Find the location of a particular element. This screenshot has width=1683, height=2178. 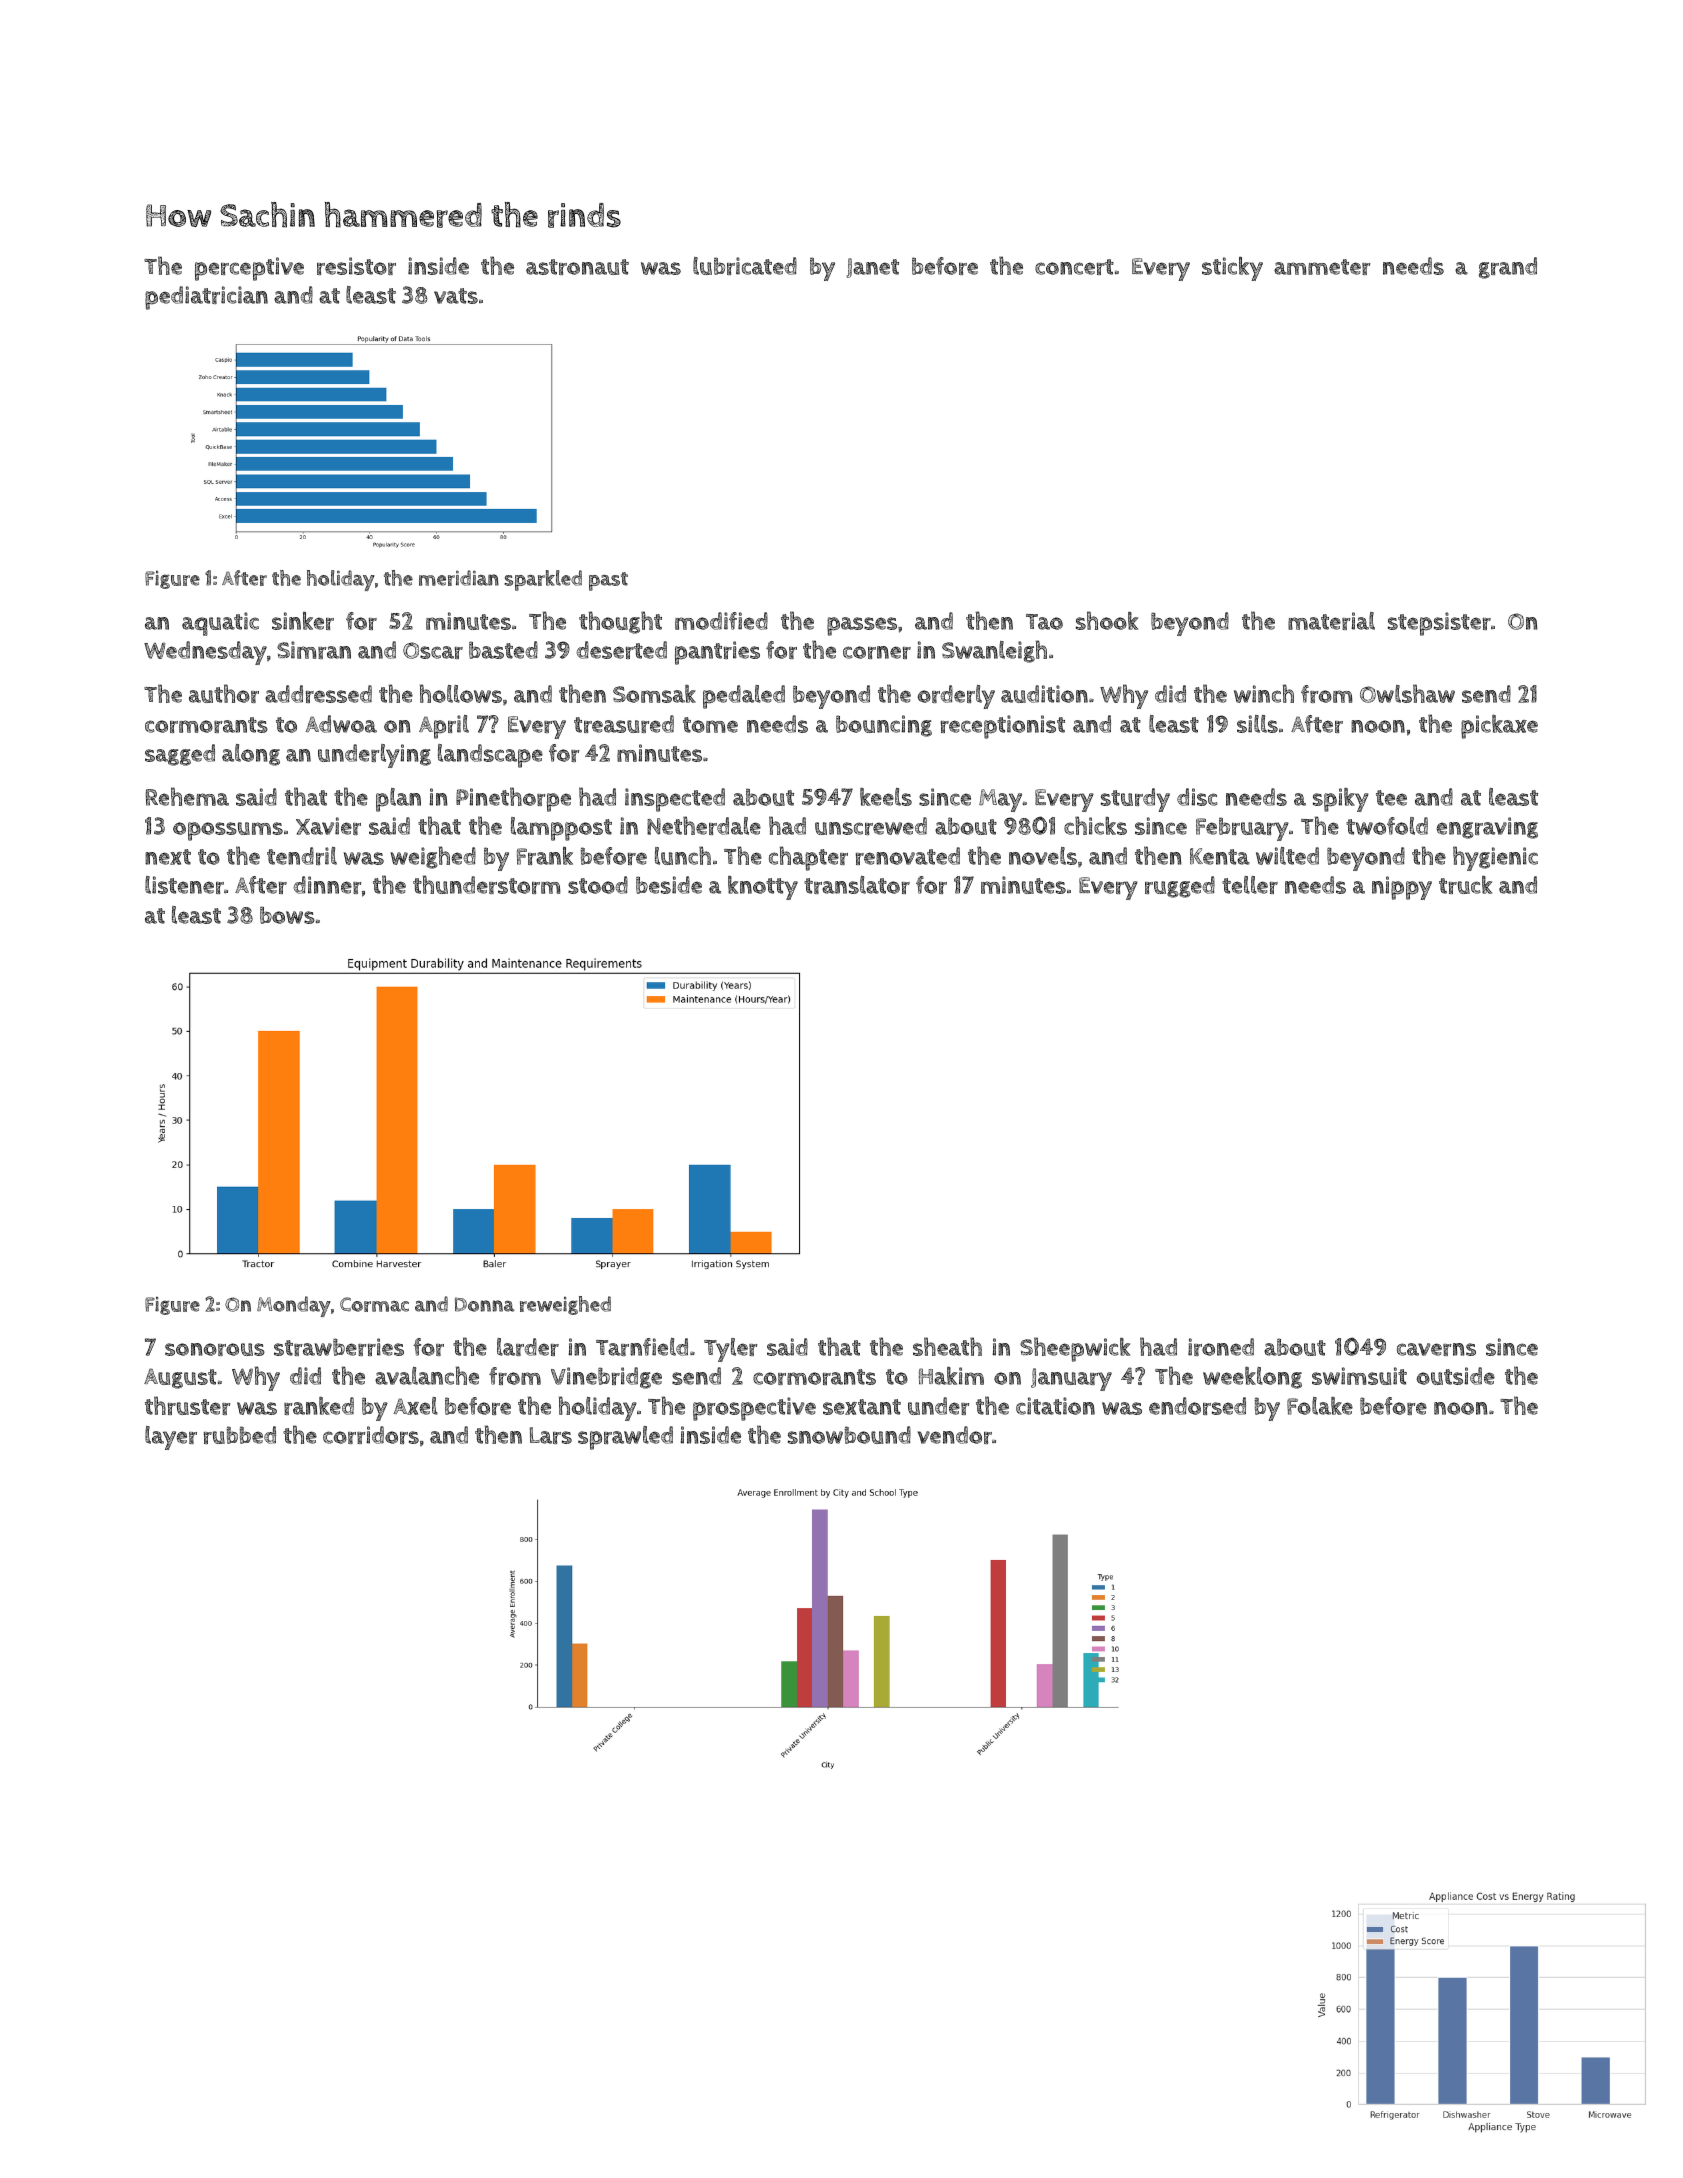

meridian is located at coordinates (459, 578).
